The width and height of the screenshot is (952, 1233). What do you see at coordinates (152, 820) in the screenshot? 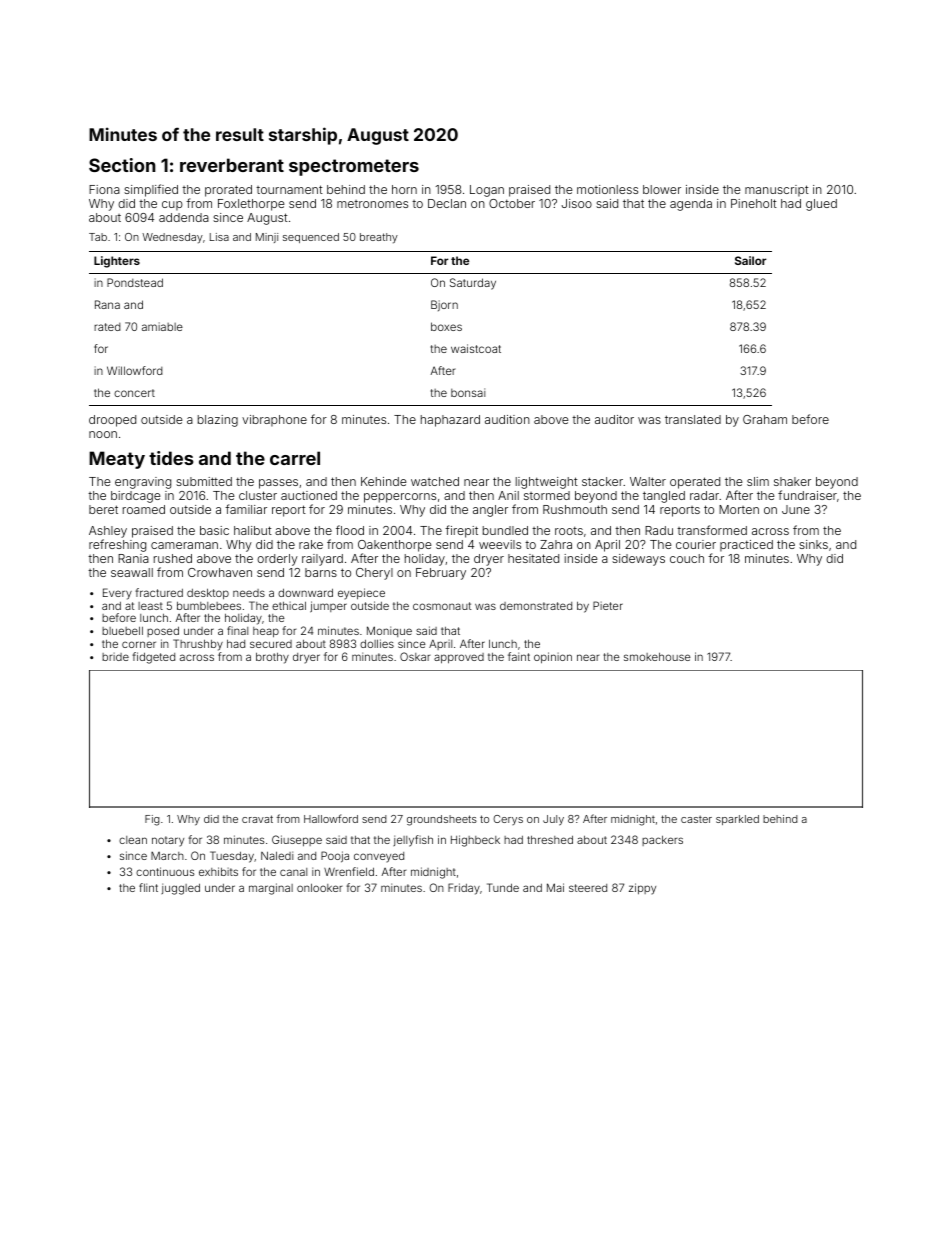
I see `Fig` at bounding box center [152, 820].
